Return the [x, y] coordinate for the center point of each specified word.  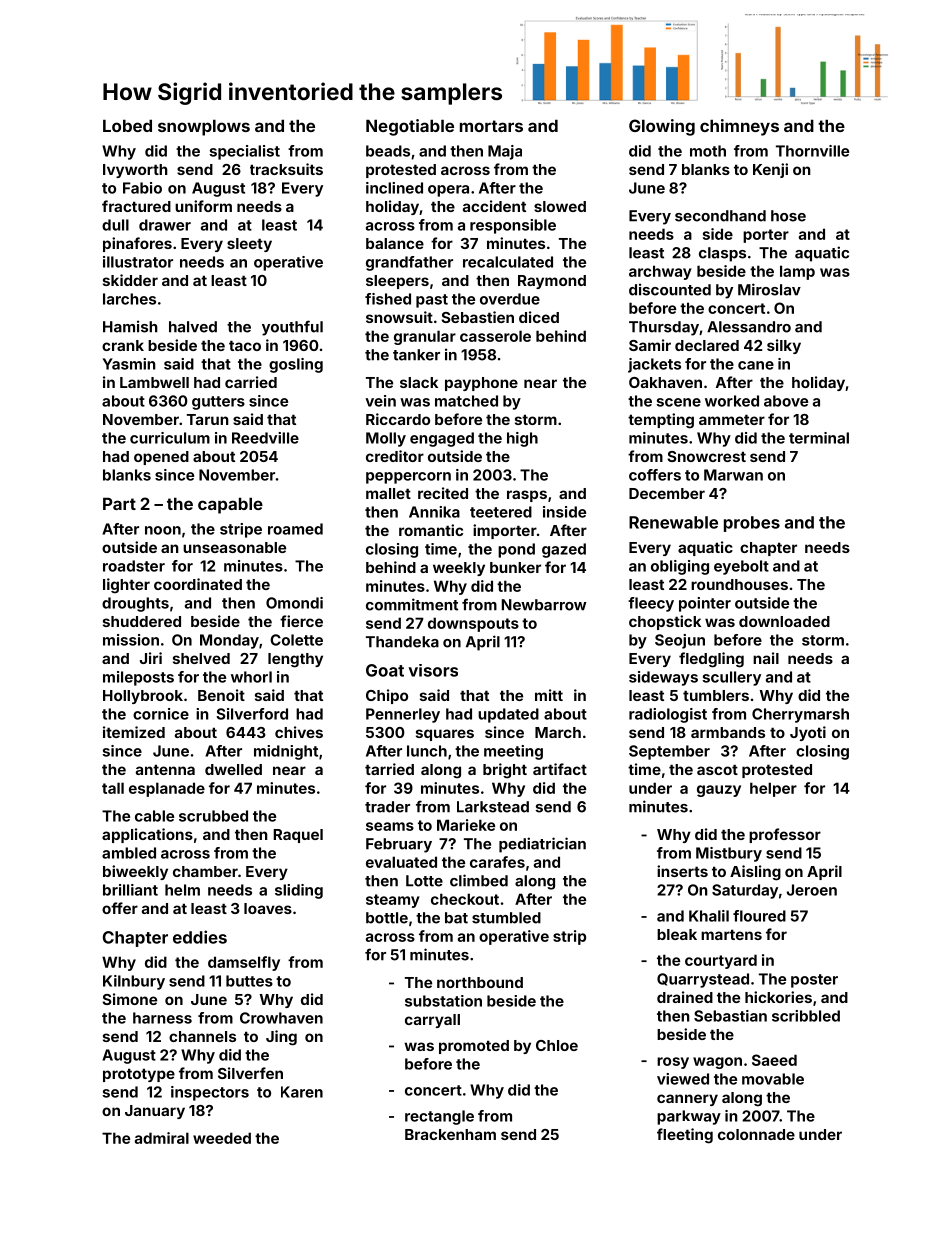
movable [773, 1079]
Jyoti [808, 733]
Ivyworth [135, 171]
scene [678, 402]
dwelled [233, 769]
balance [395, 243]
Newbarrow [544, 605]
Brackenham [450, 1134]
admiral [162, 1138]
